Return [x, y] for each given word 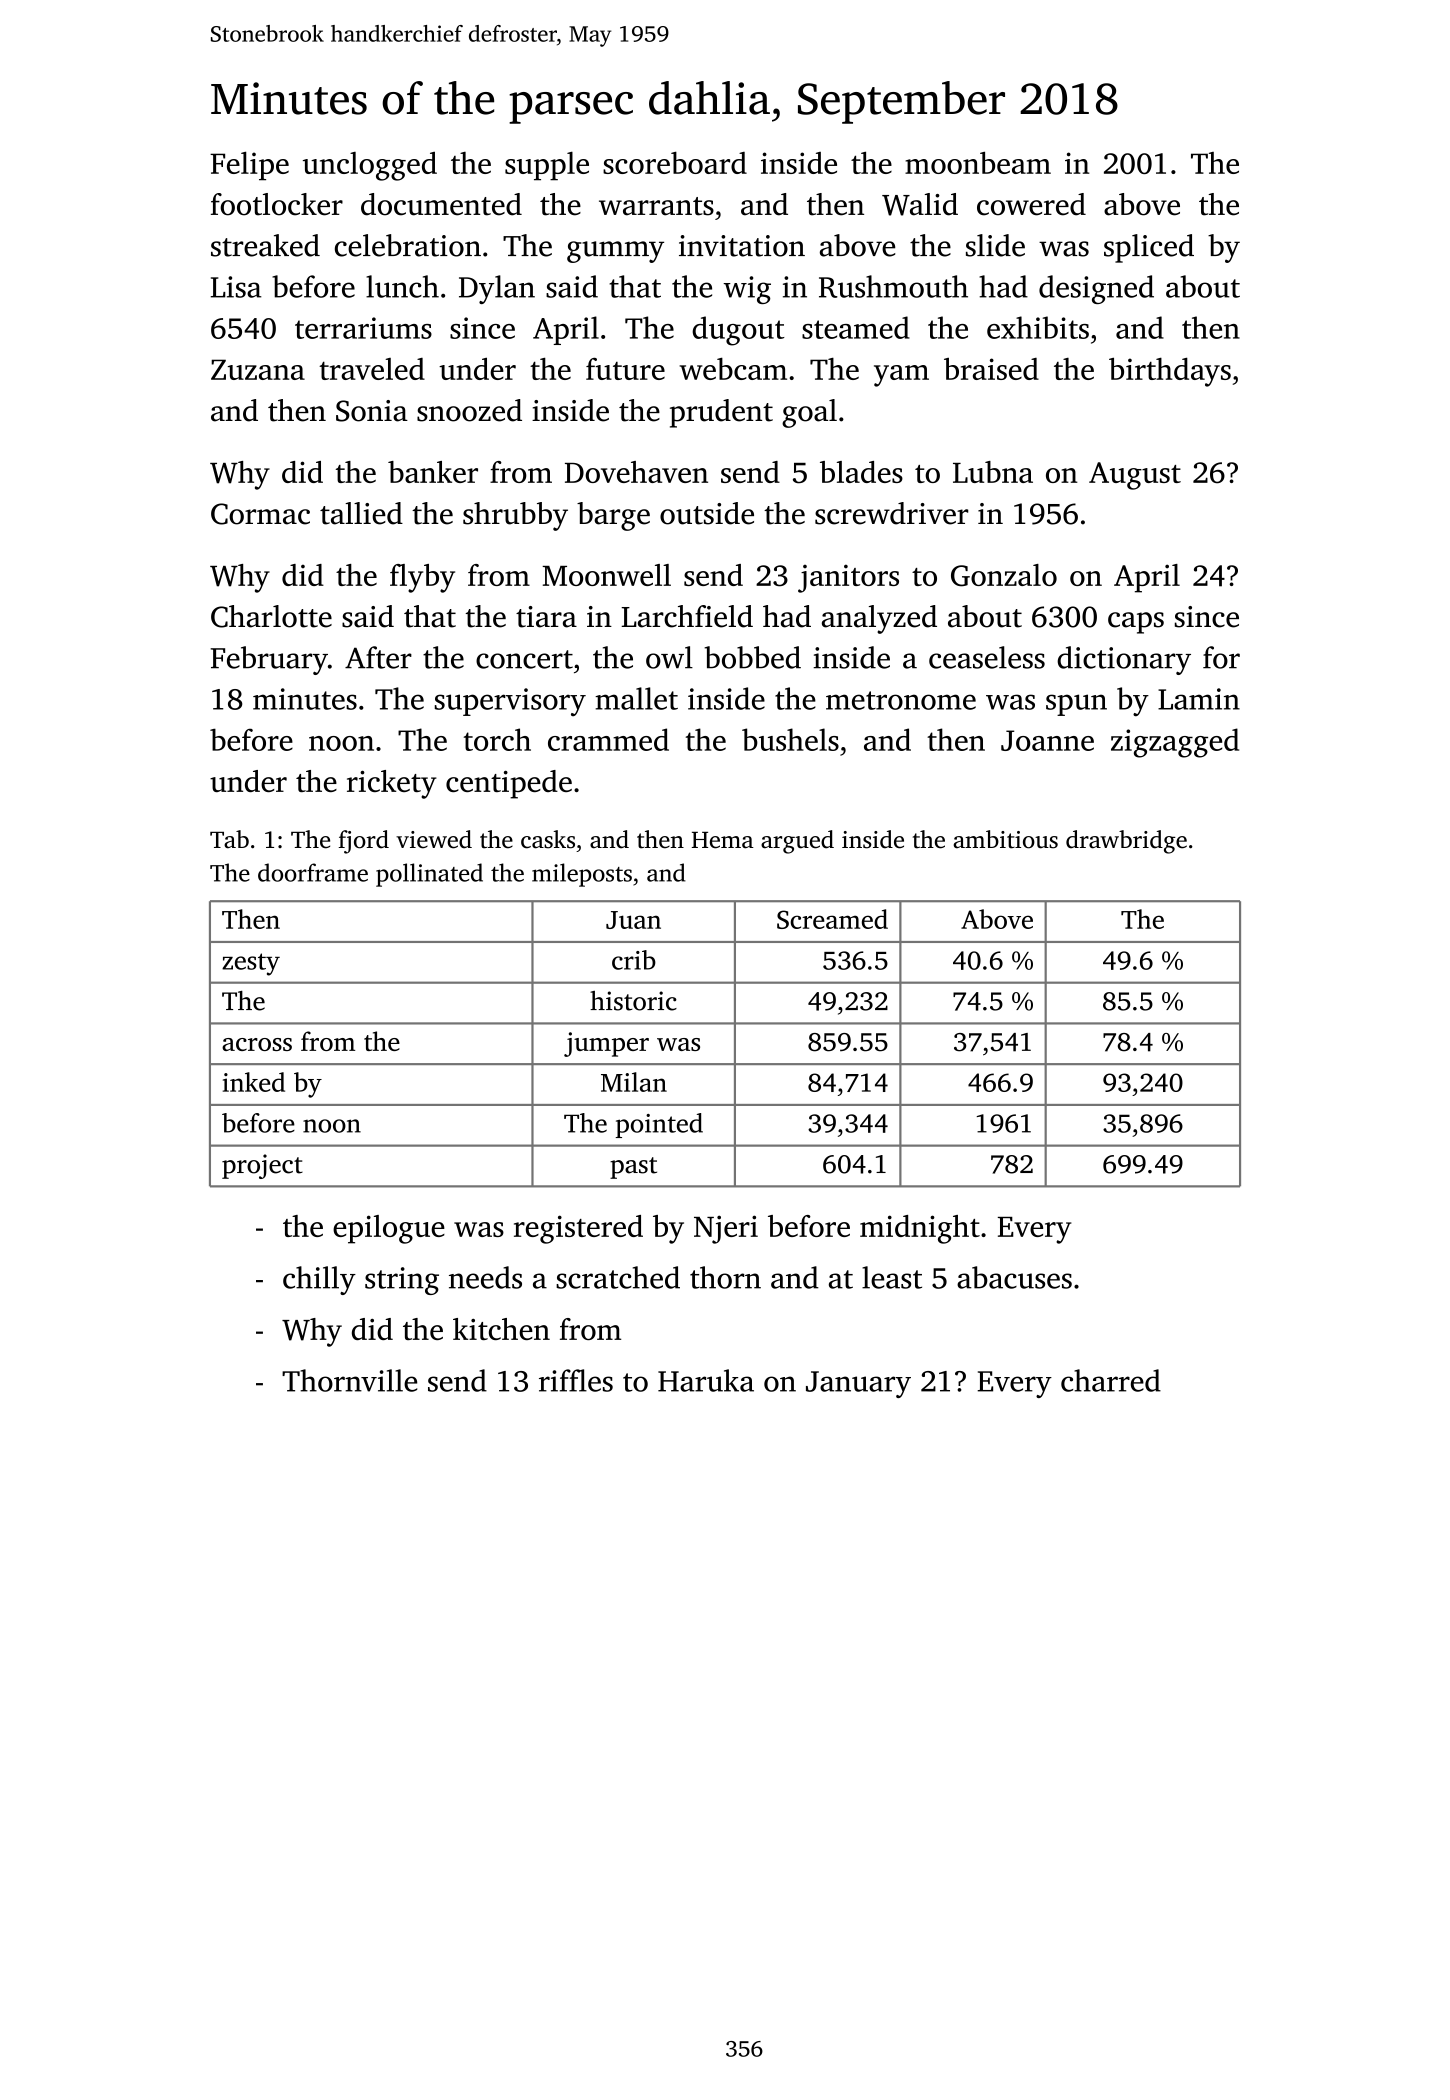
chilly [319, 1280]
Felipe [249, 166]
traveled [372, 369]
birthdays [1170, 372]
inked [254, 1082]
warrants [656, 206]
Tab [229, 839]
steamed [856, 327]
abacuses [1014, 1277]
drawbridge [1126, 842]
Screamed [832, 919]
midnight [920, 1229]
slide [995, 245]
